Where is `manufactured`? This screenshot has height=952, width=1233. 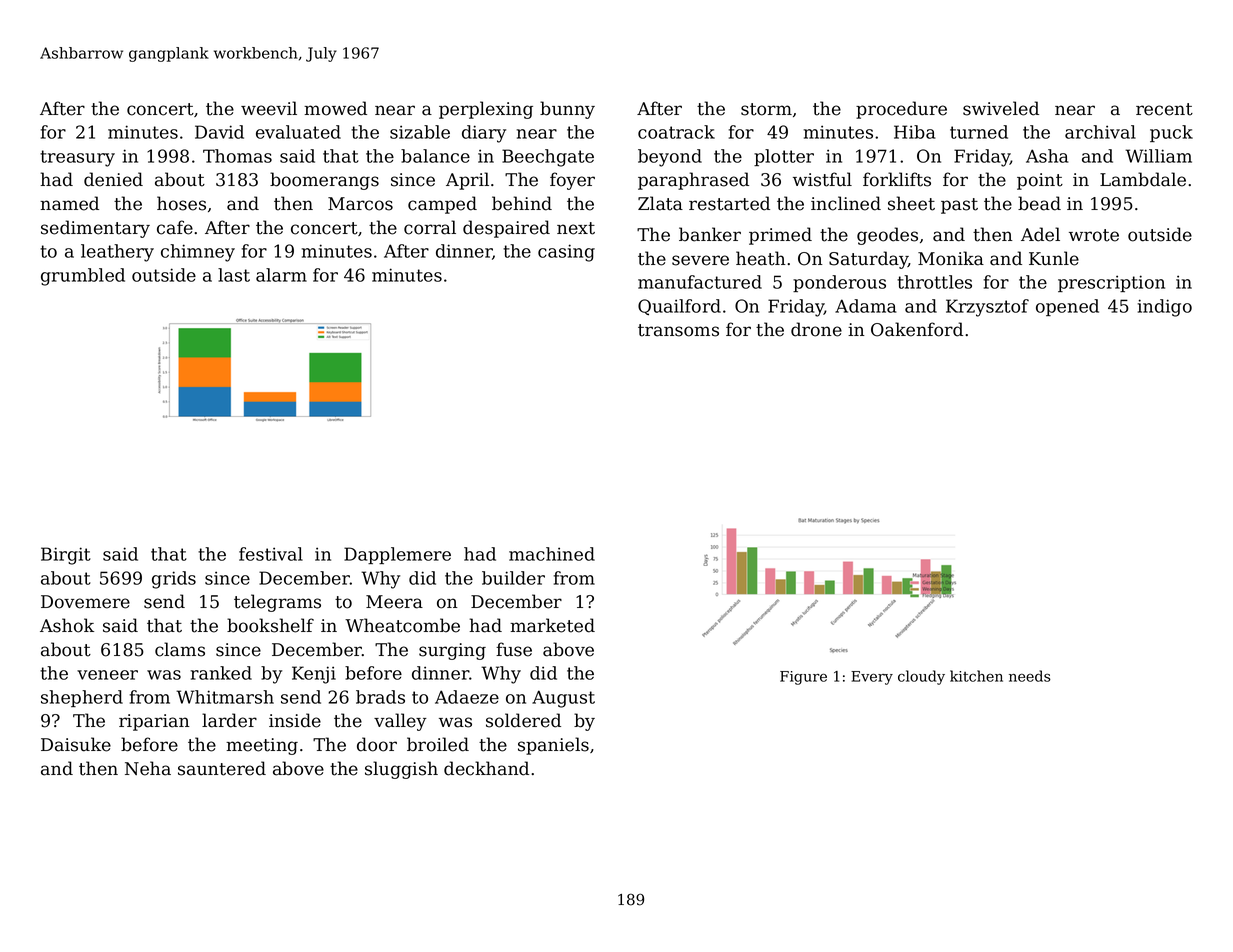 manufactured is located at coordinates (700, 282).
